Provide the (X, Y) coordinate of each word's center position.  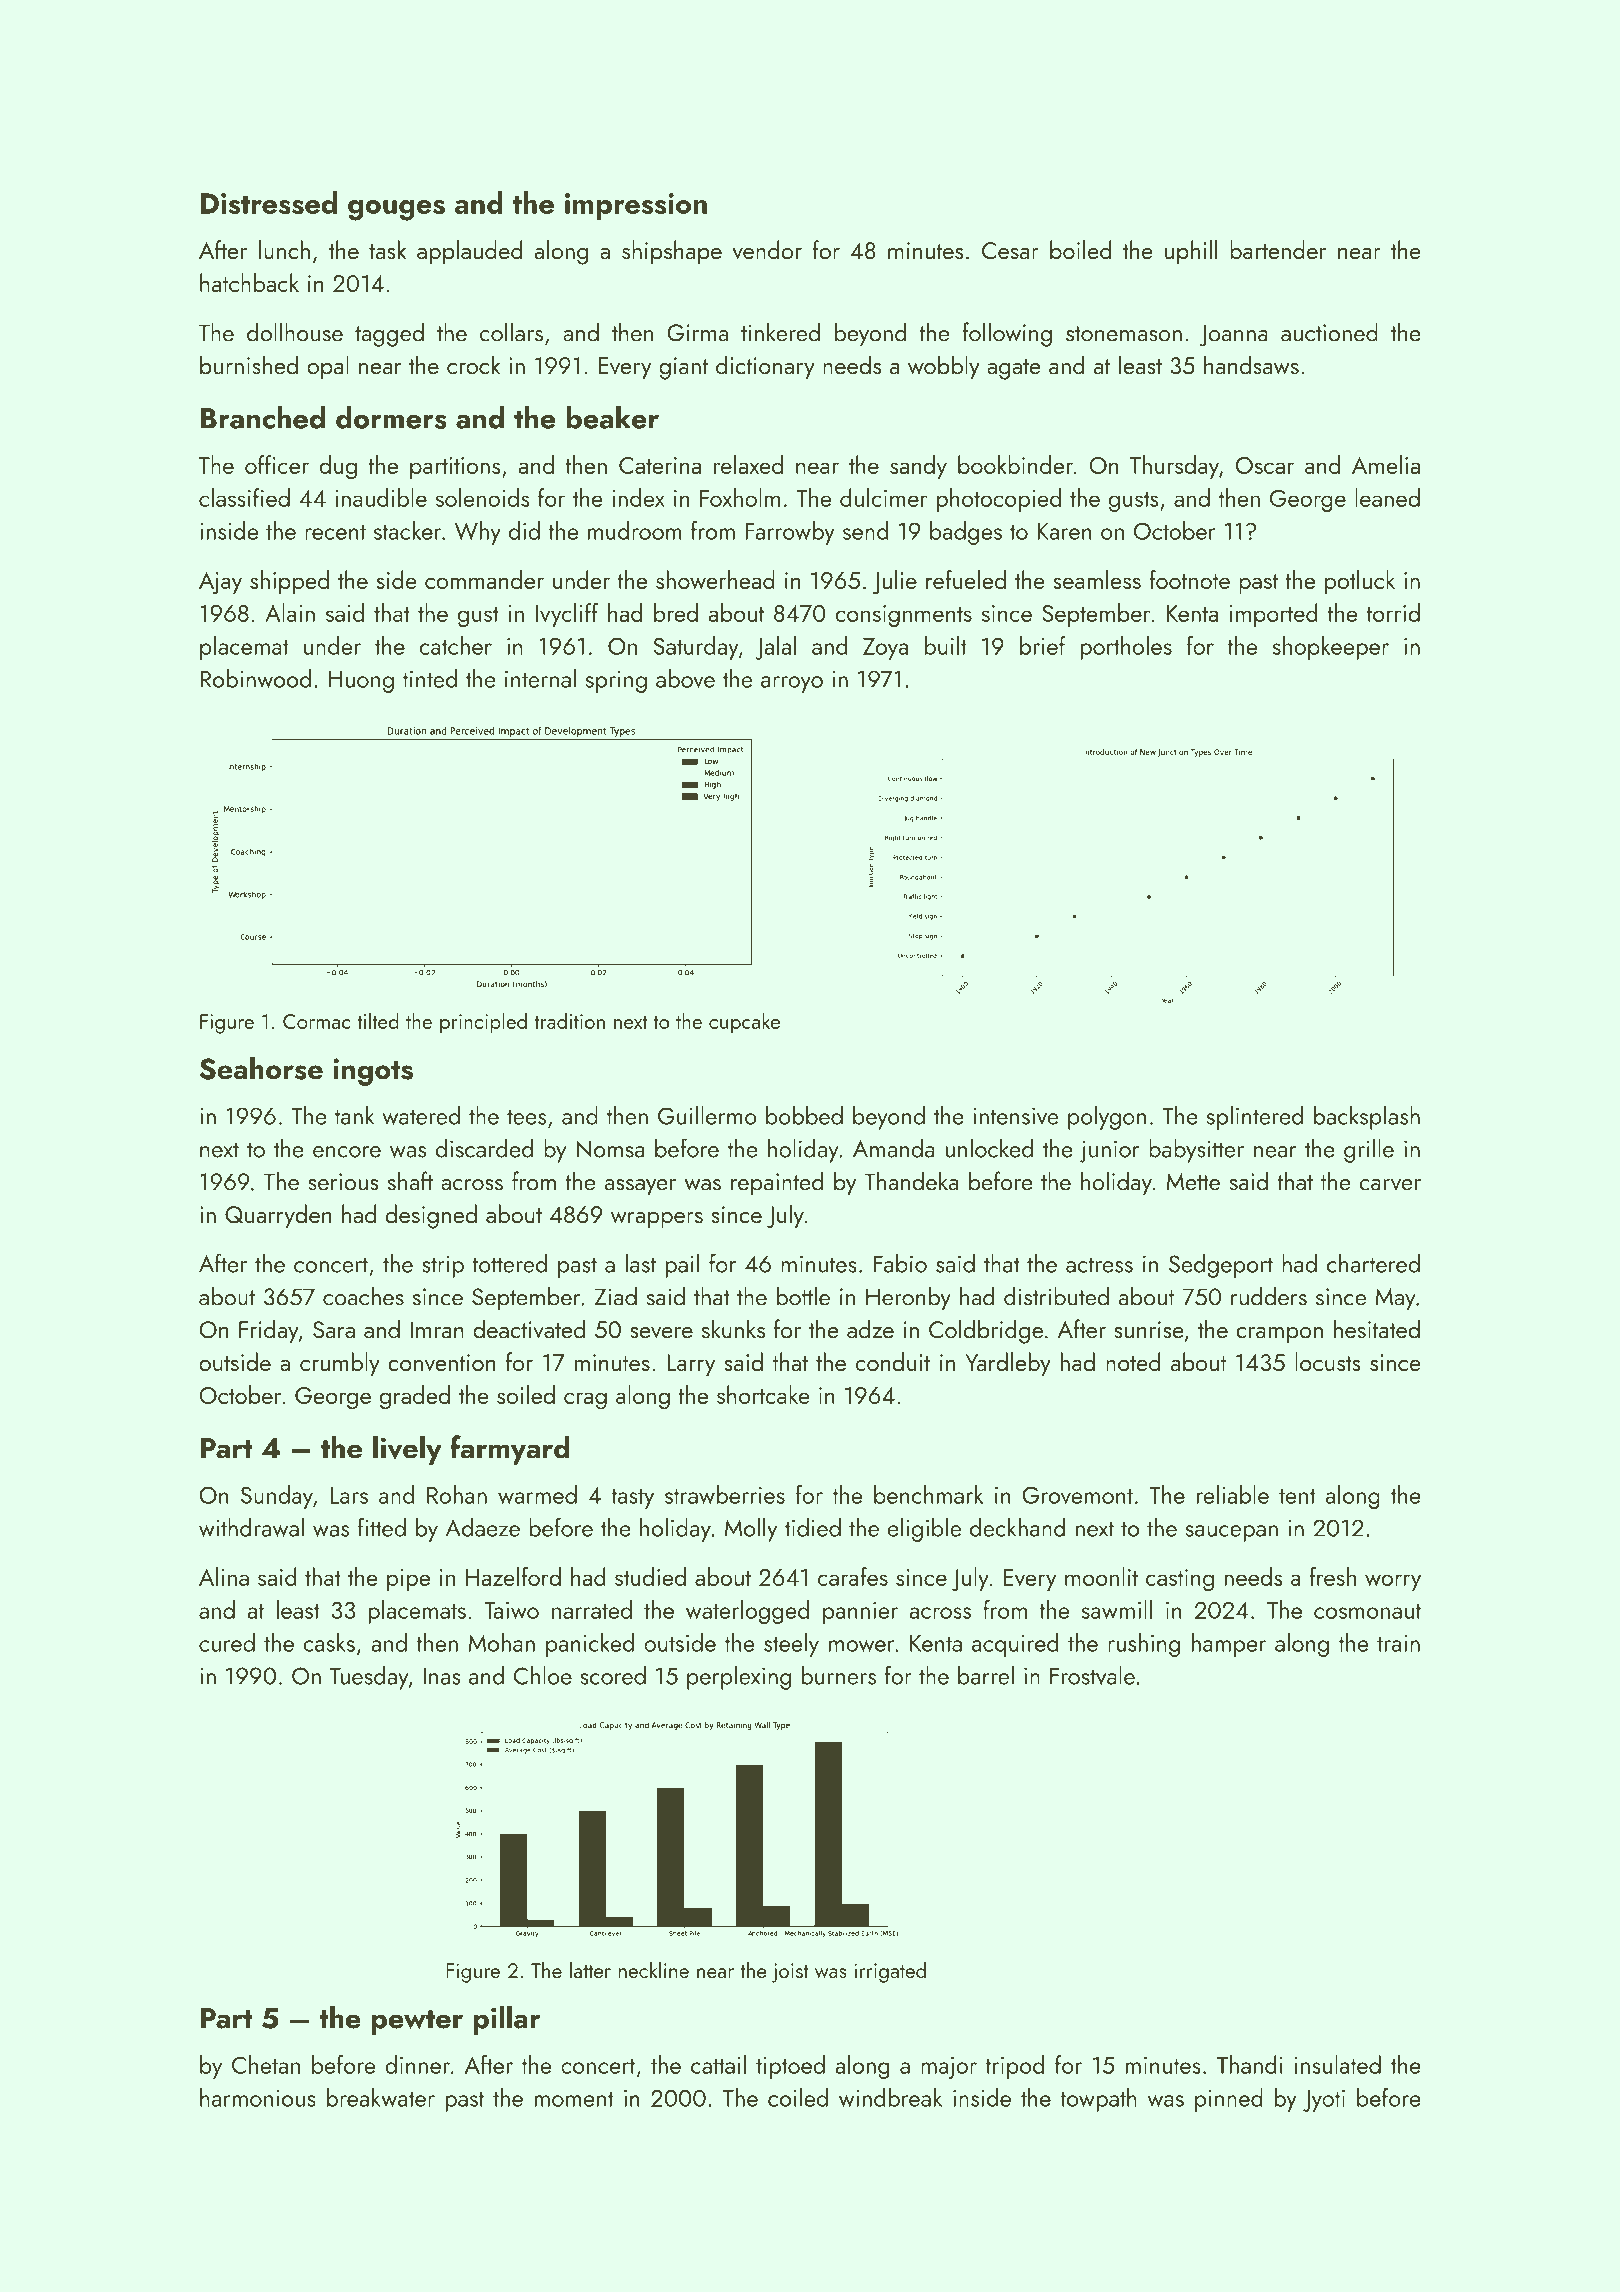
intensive (1016, 1116)
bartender (1278, 250)
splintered (1255, 1118)
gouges (396, 210)
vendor (767, 250)
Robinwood (255, 678)
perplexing (739, 1678)
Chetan (266, 2064)
